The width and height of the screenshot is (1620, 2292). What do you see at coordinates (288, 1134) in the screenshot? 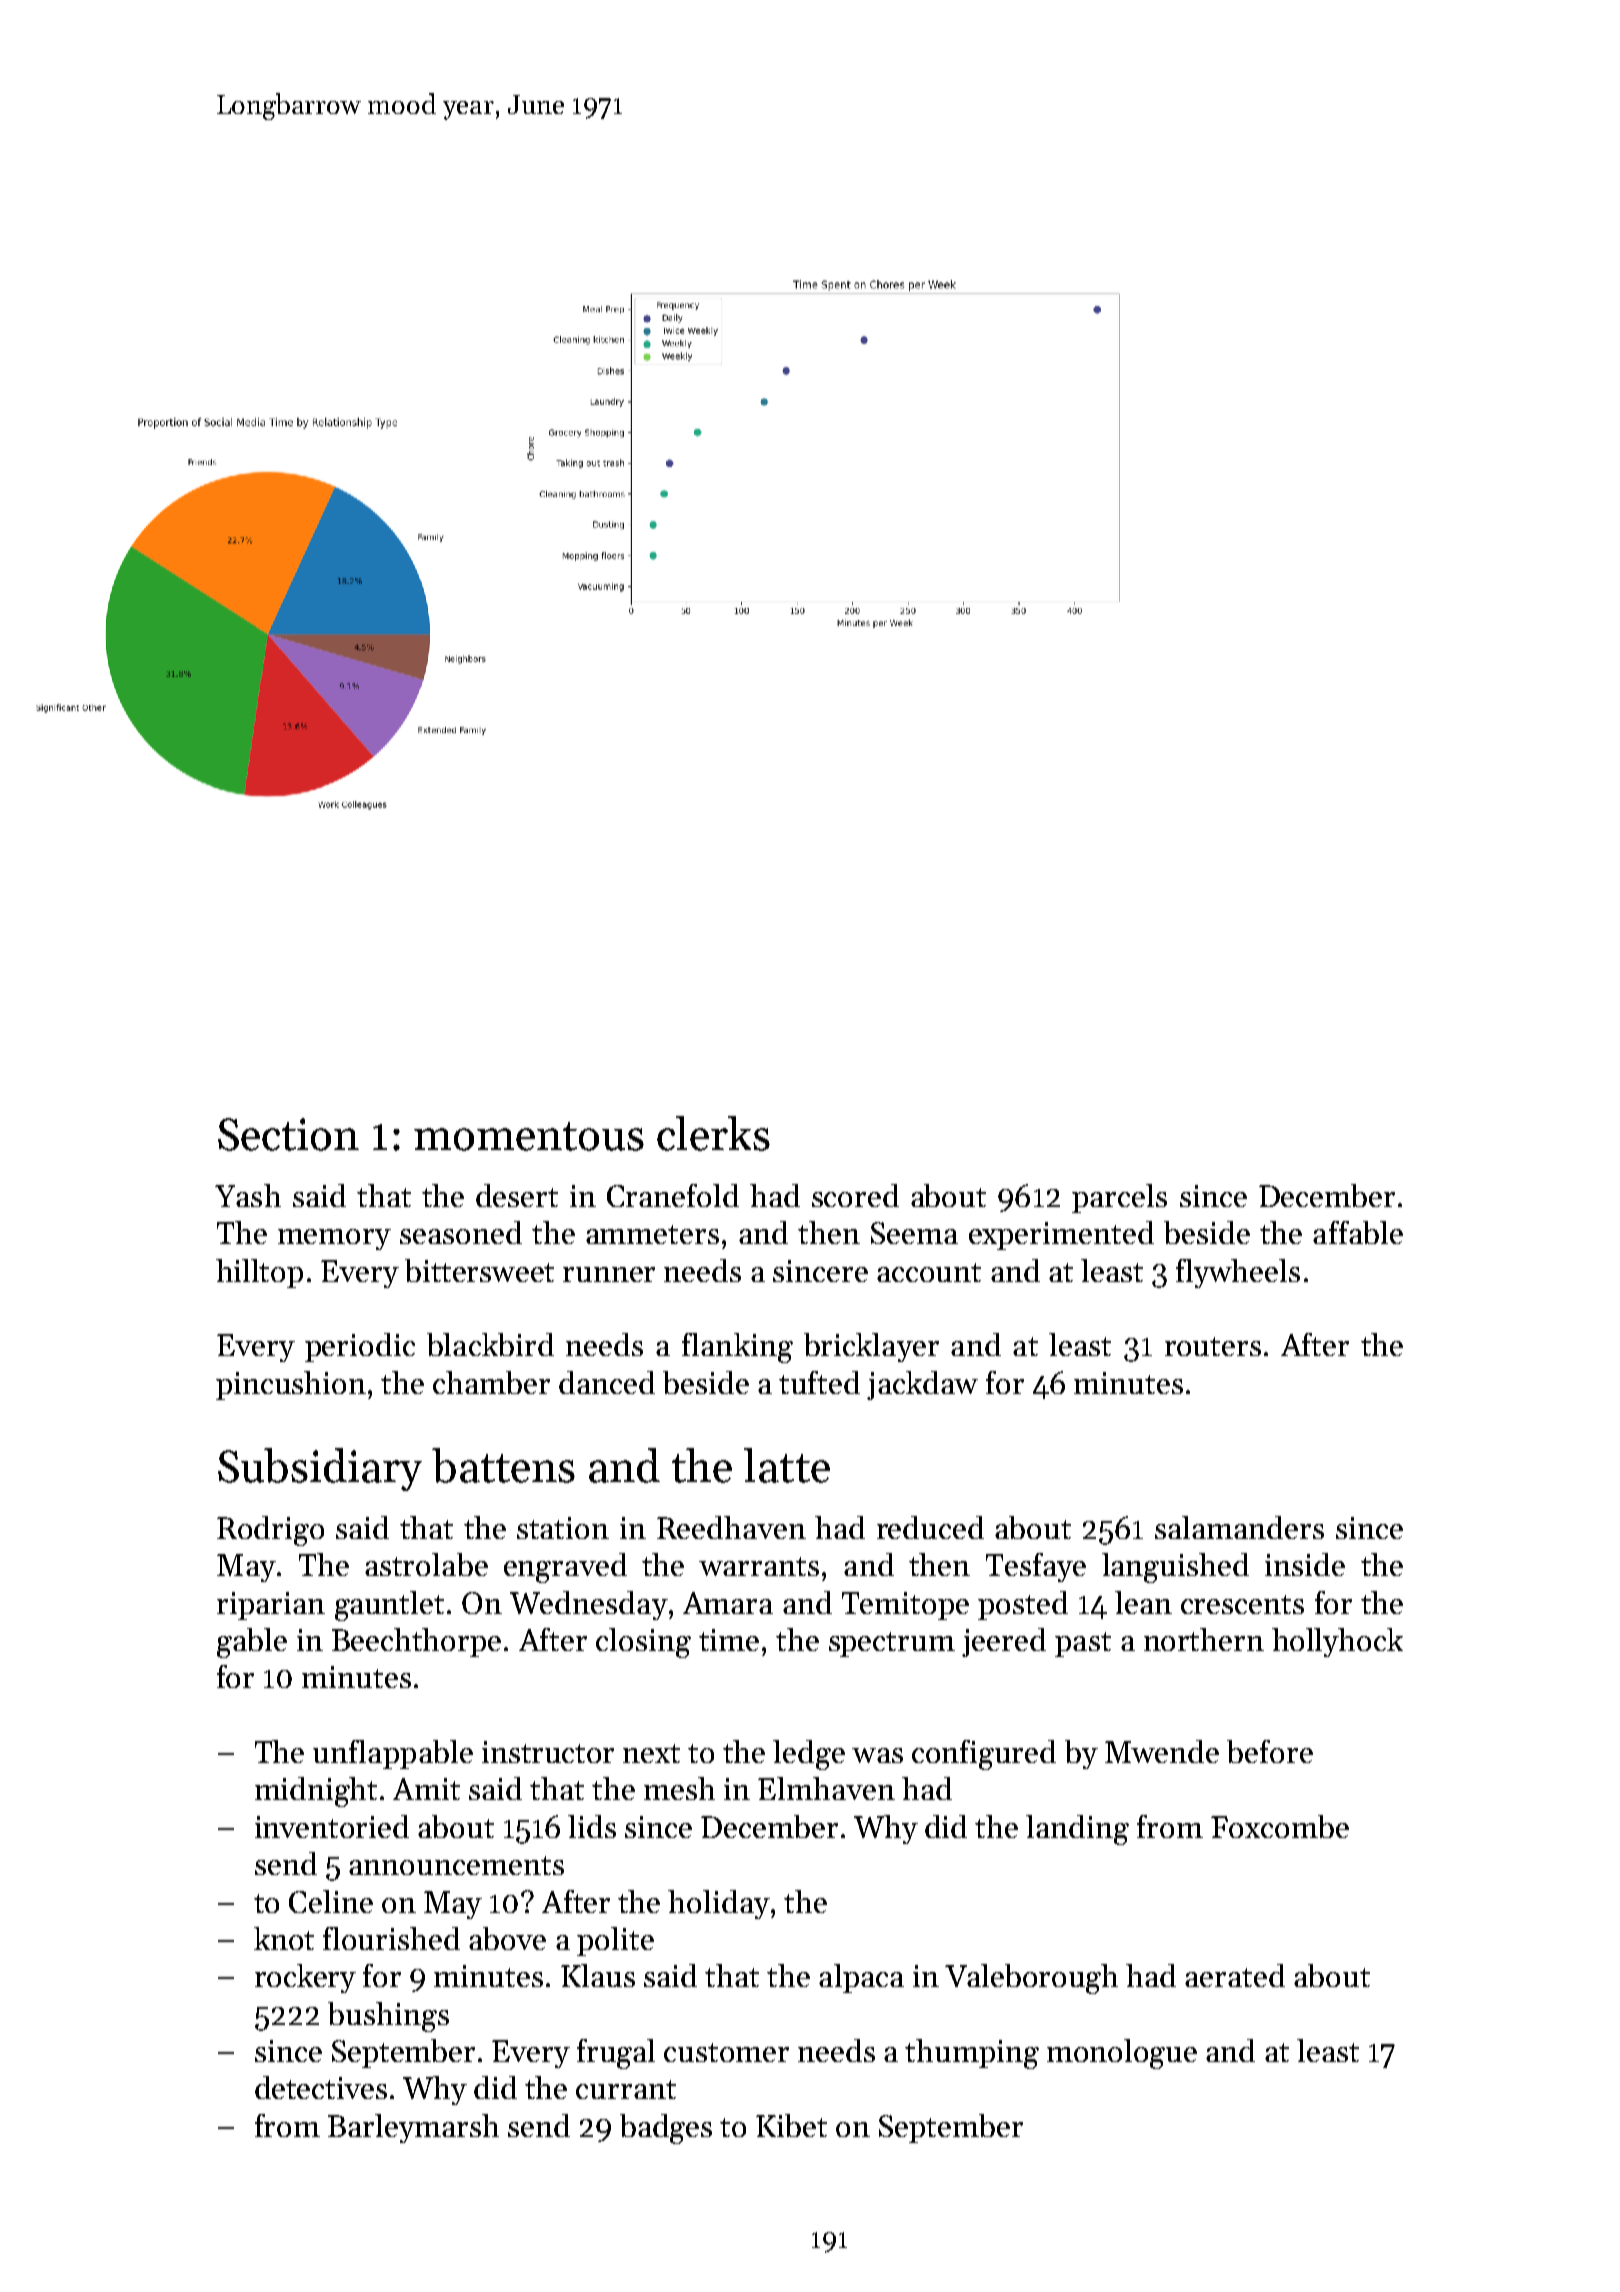
I see `Section` at bounding box center [288, 1134].
